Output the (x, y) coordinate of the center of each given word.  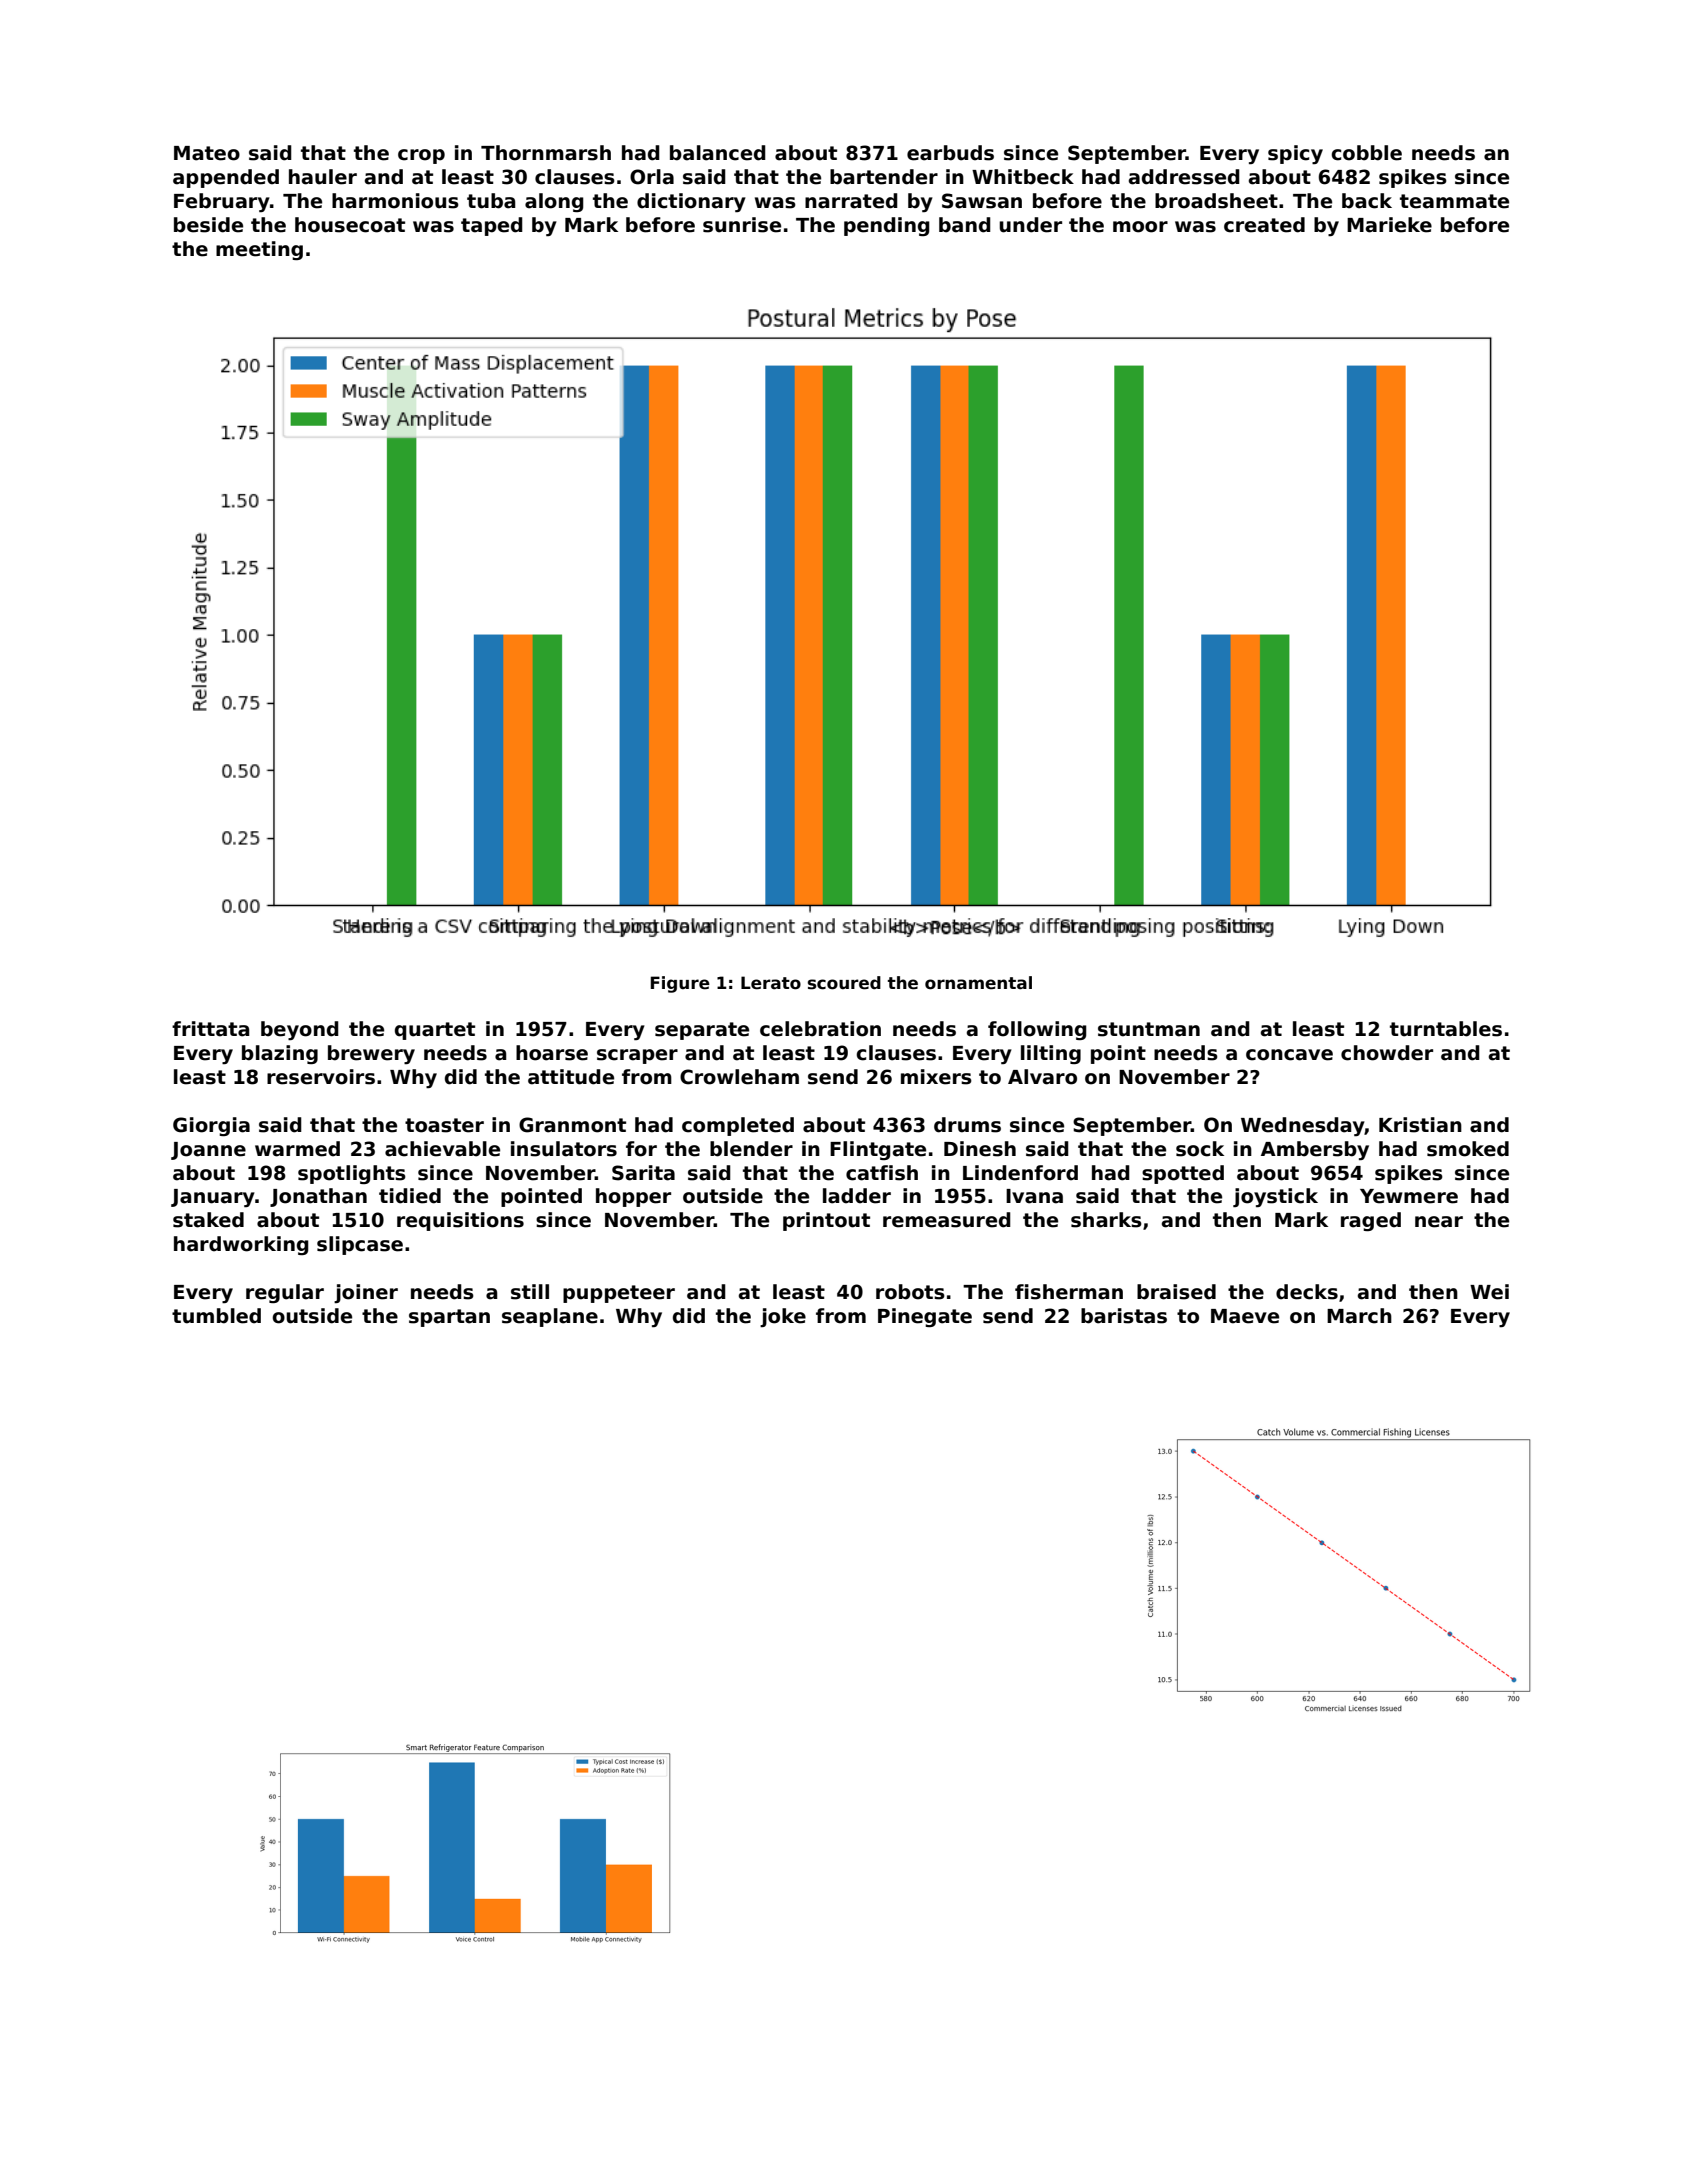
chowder (1387, 1053)
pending (887, 226)
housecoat (350, 225)
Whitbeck (1023, 177)
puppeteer (619, 1294)
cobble (1366, 153)
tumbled (216, 1316)
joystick (1275, 1197)
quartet (435, 1031)
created (1264, 225)
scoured (844, 983)
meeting (259, 250)
